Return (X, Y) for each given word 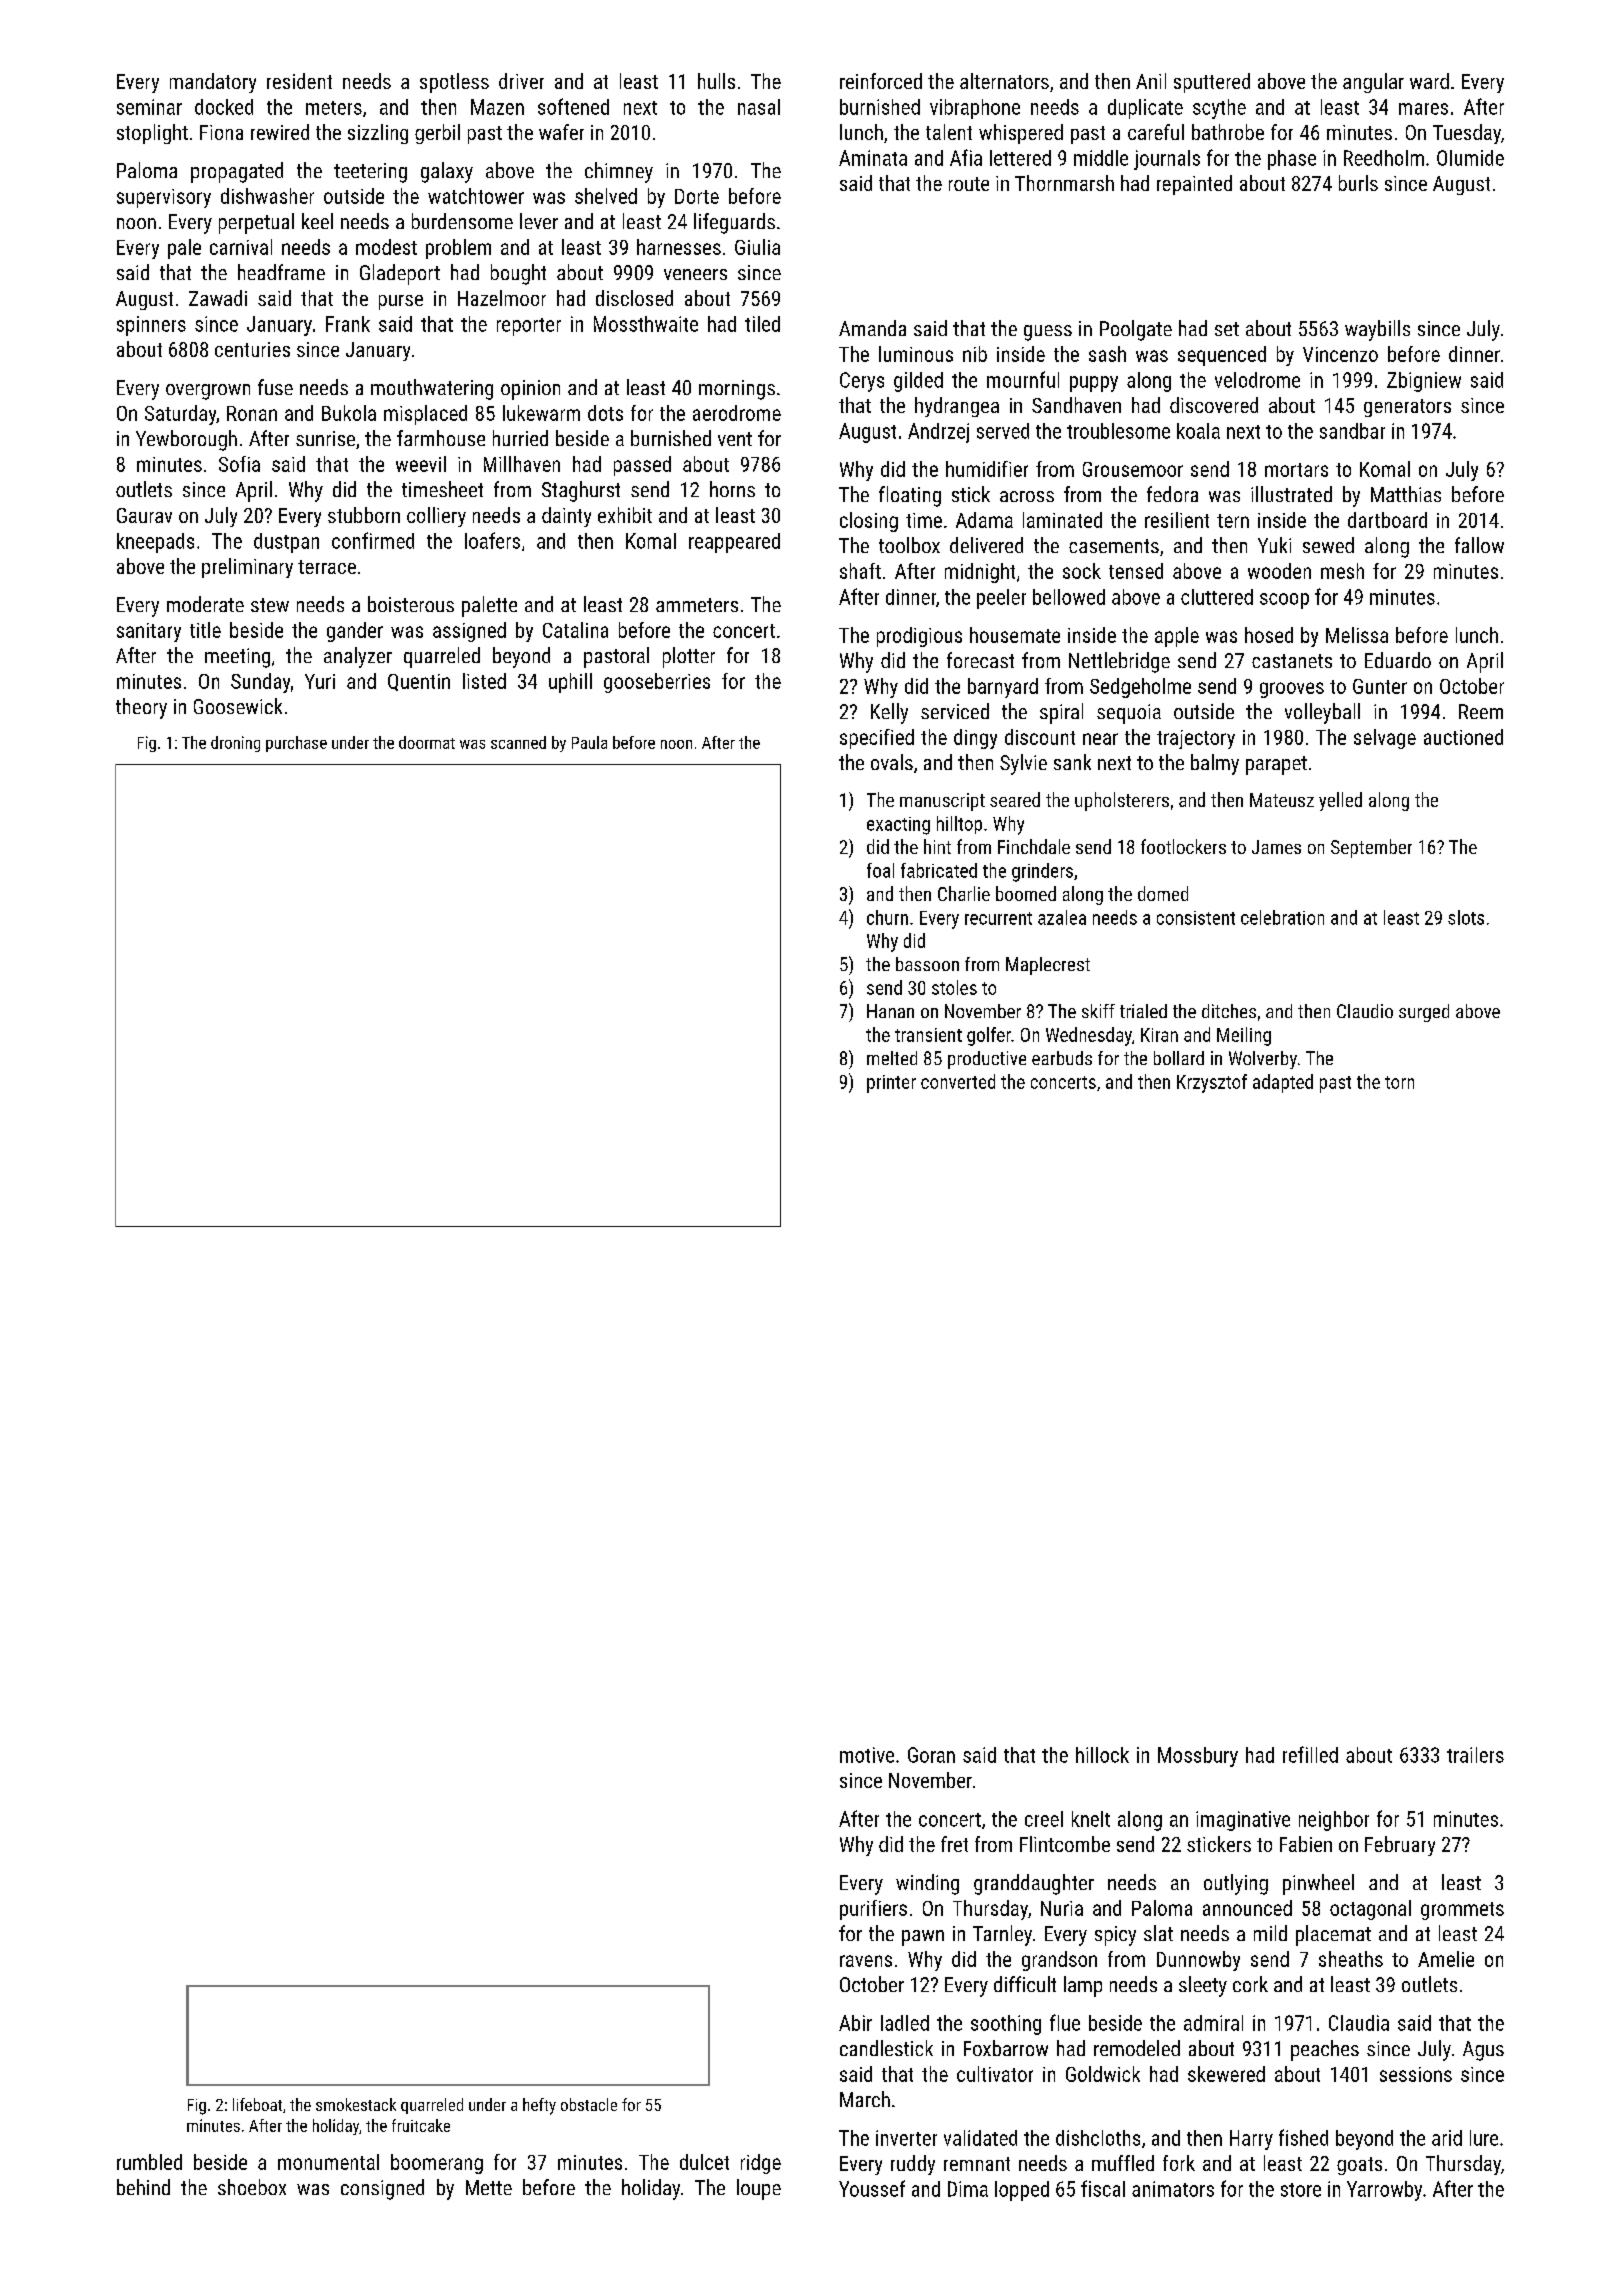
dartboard (1387, 520)
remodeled (1137, 2048)
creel (1044, 1819)
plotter (689, 657)
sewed (1328, 545)
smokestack (356, 2104)
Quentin (419, 682)
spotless (454, 83)
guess (1048, 333)
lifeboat (257, 2104)
